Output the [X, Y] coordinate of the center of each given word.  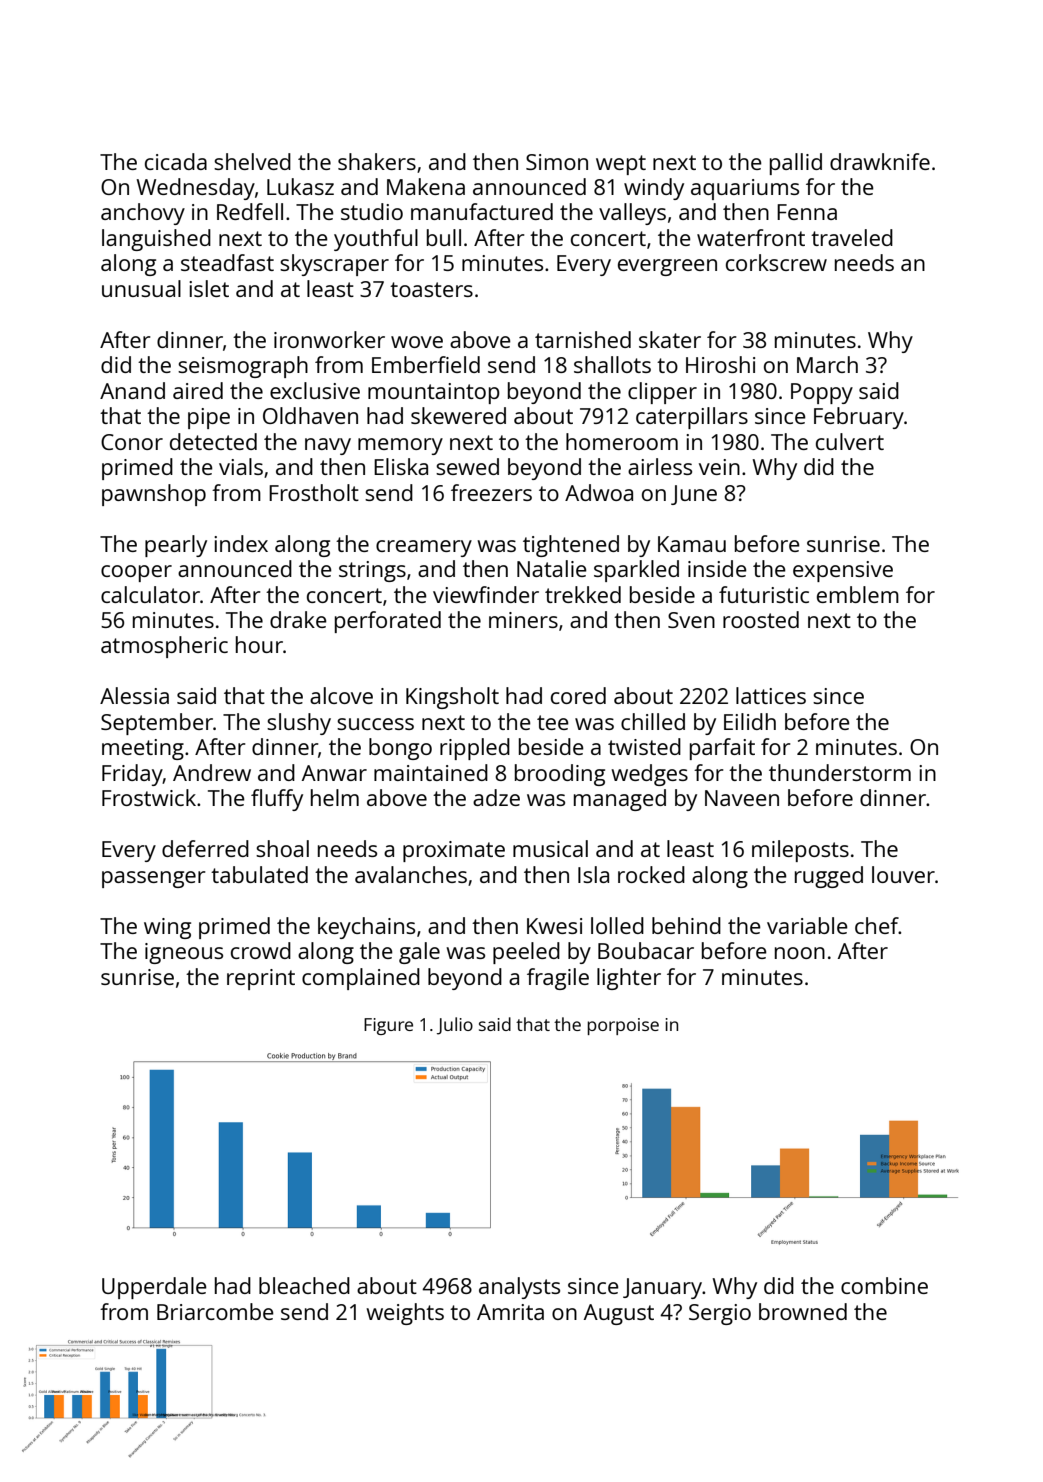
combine [884, 1285]
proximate [454, 851]
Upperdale [154, 1288]
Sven [691, 620]
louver [903, 874]
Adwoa [599, 492]
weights [405, 1314]
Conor [132, 442]
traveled [852, 237]
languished [156, 240]
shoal [282, 848]
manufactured [482, 211]
